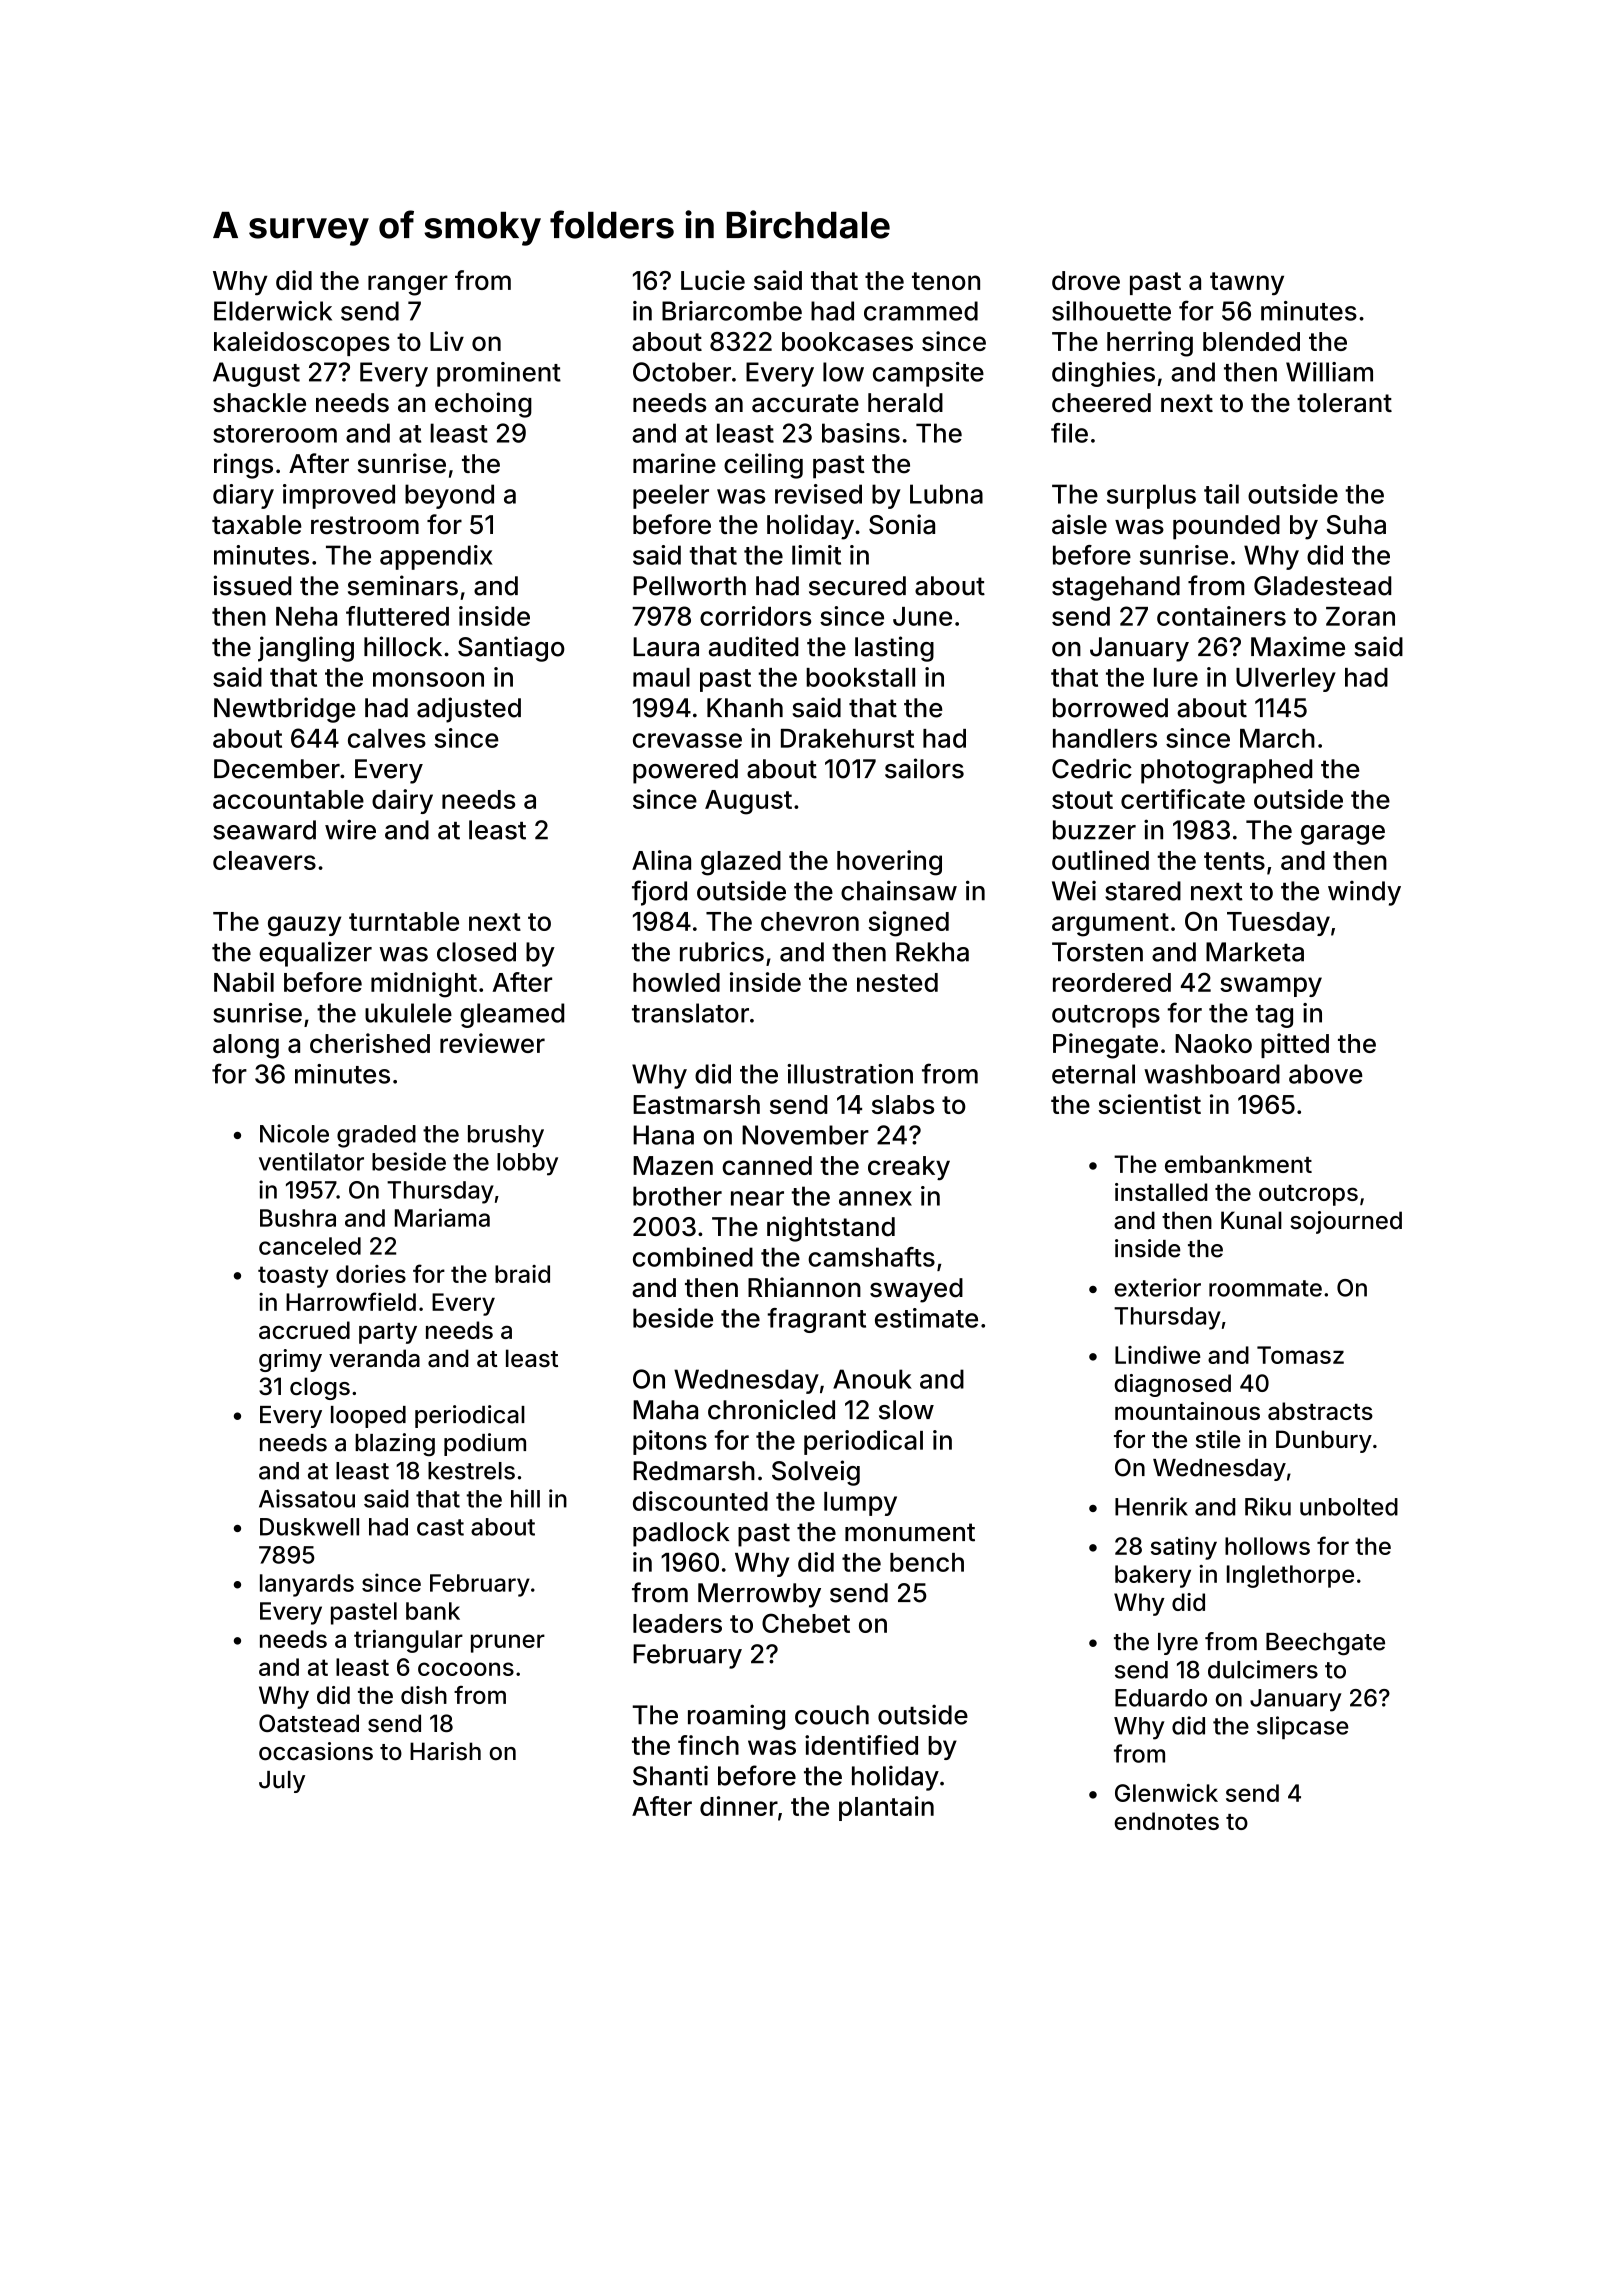 The height and width of the page is (2292, 1620). What do you see at coordinates (1247, 283) in the page?
I see `tawny` at bounding box center [1247, 283].
